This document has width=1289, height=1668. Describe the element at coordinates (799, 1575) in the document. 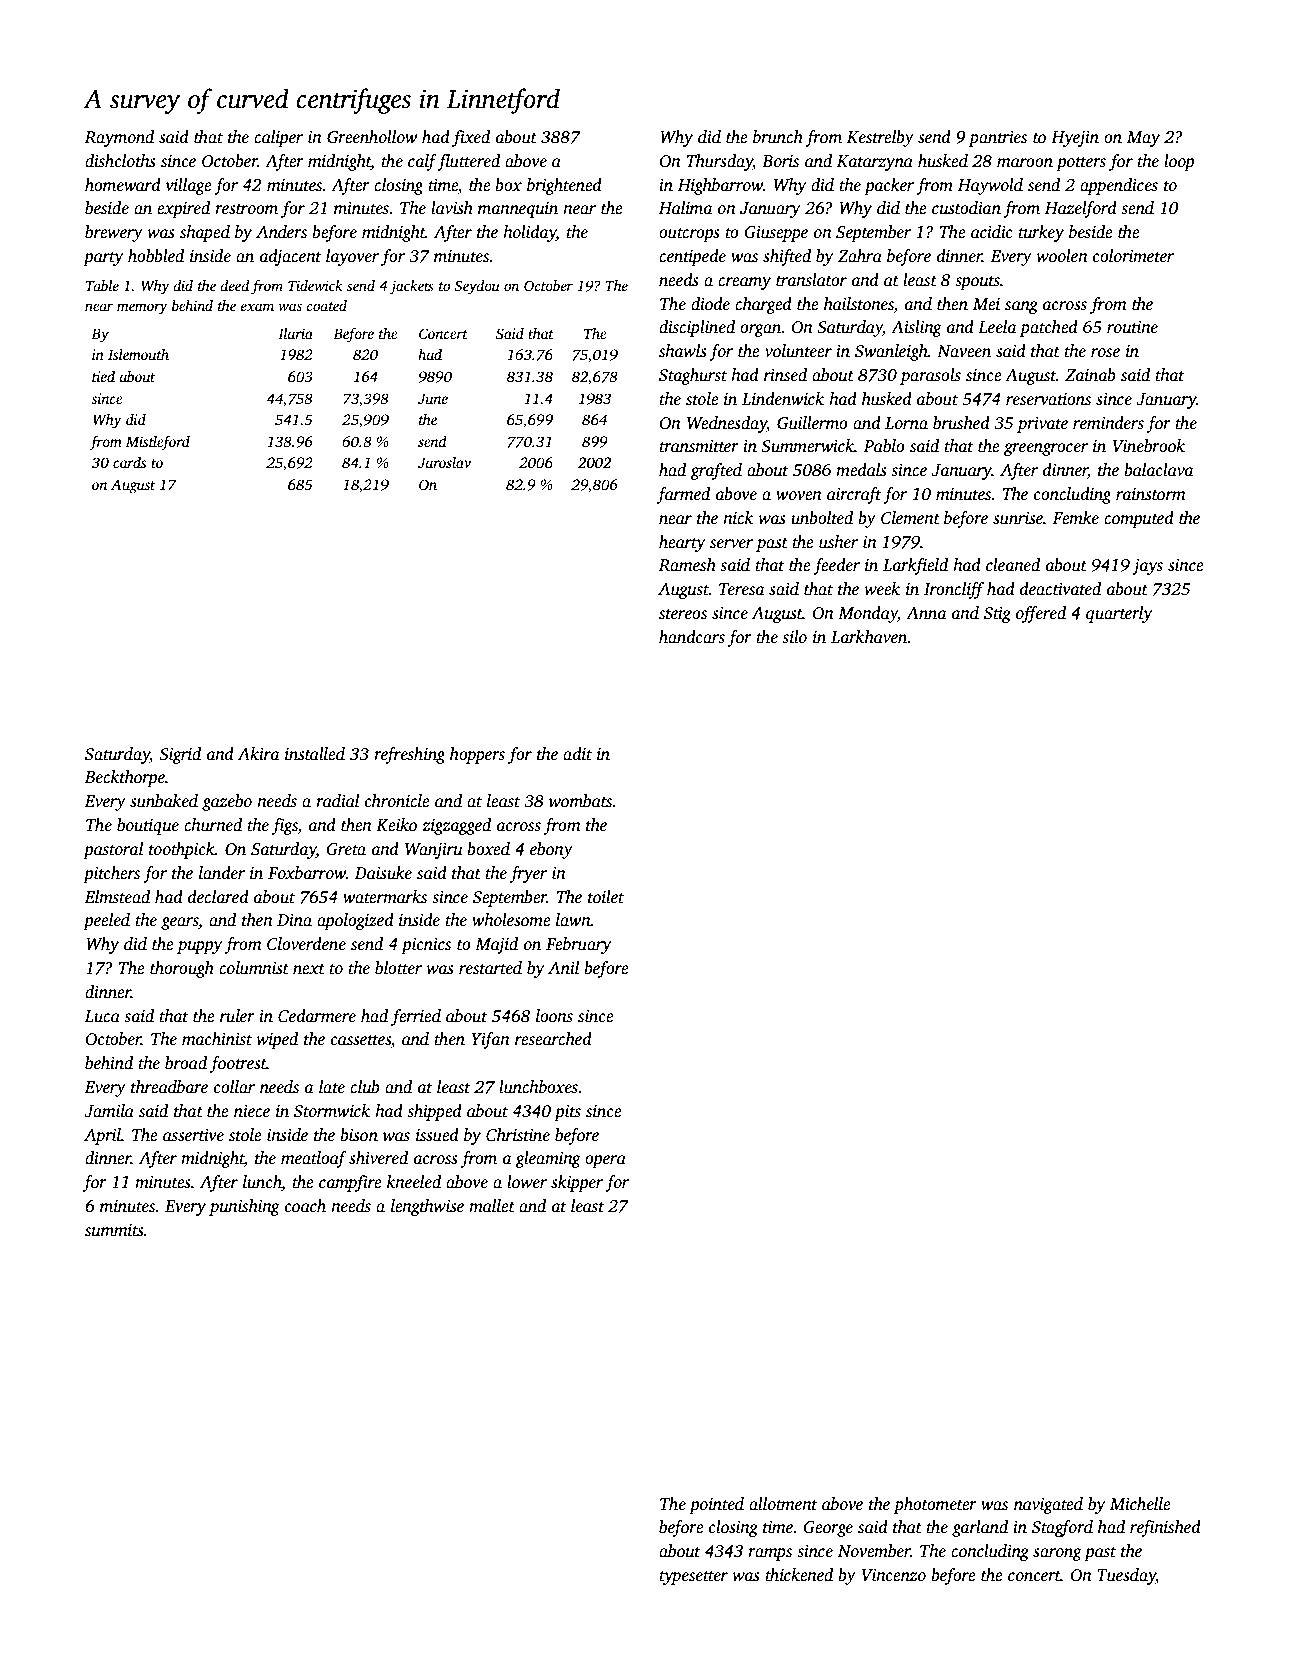

I see `thickened` at that location.
